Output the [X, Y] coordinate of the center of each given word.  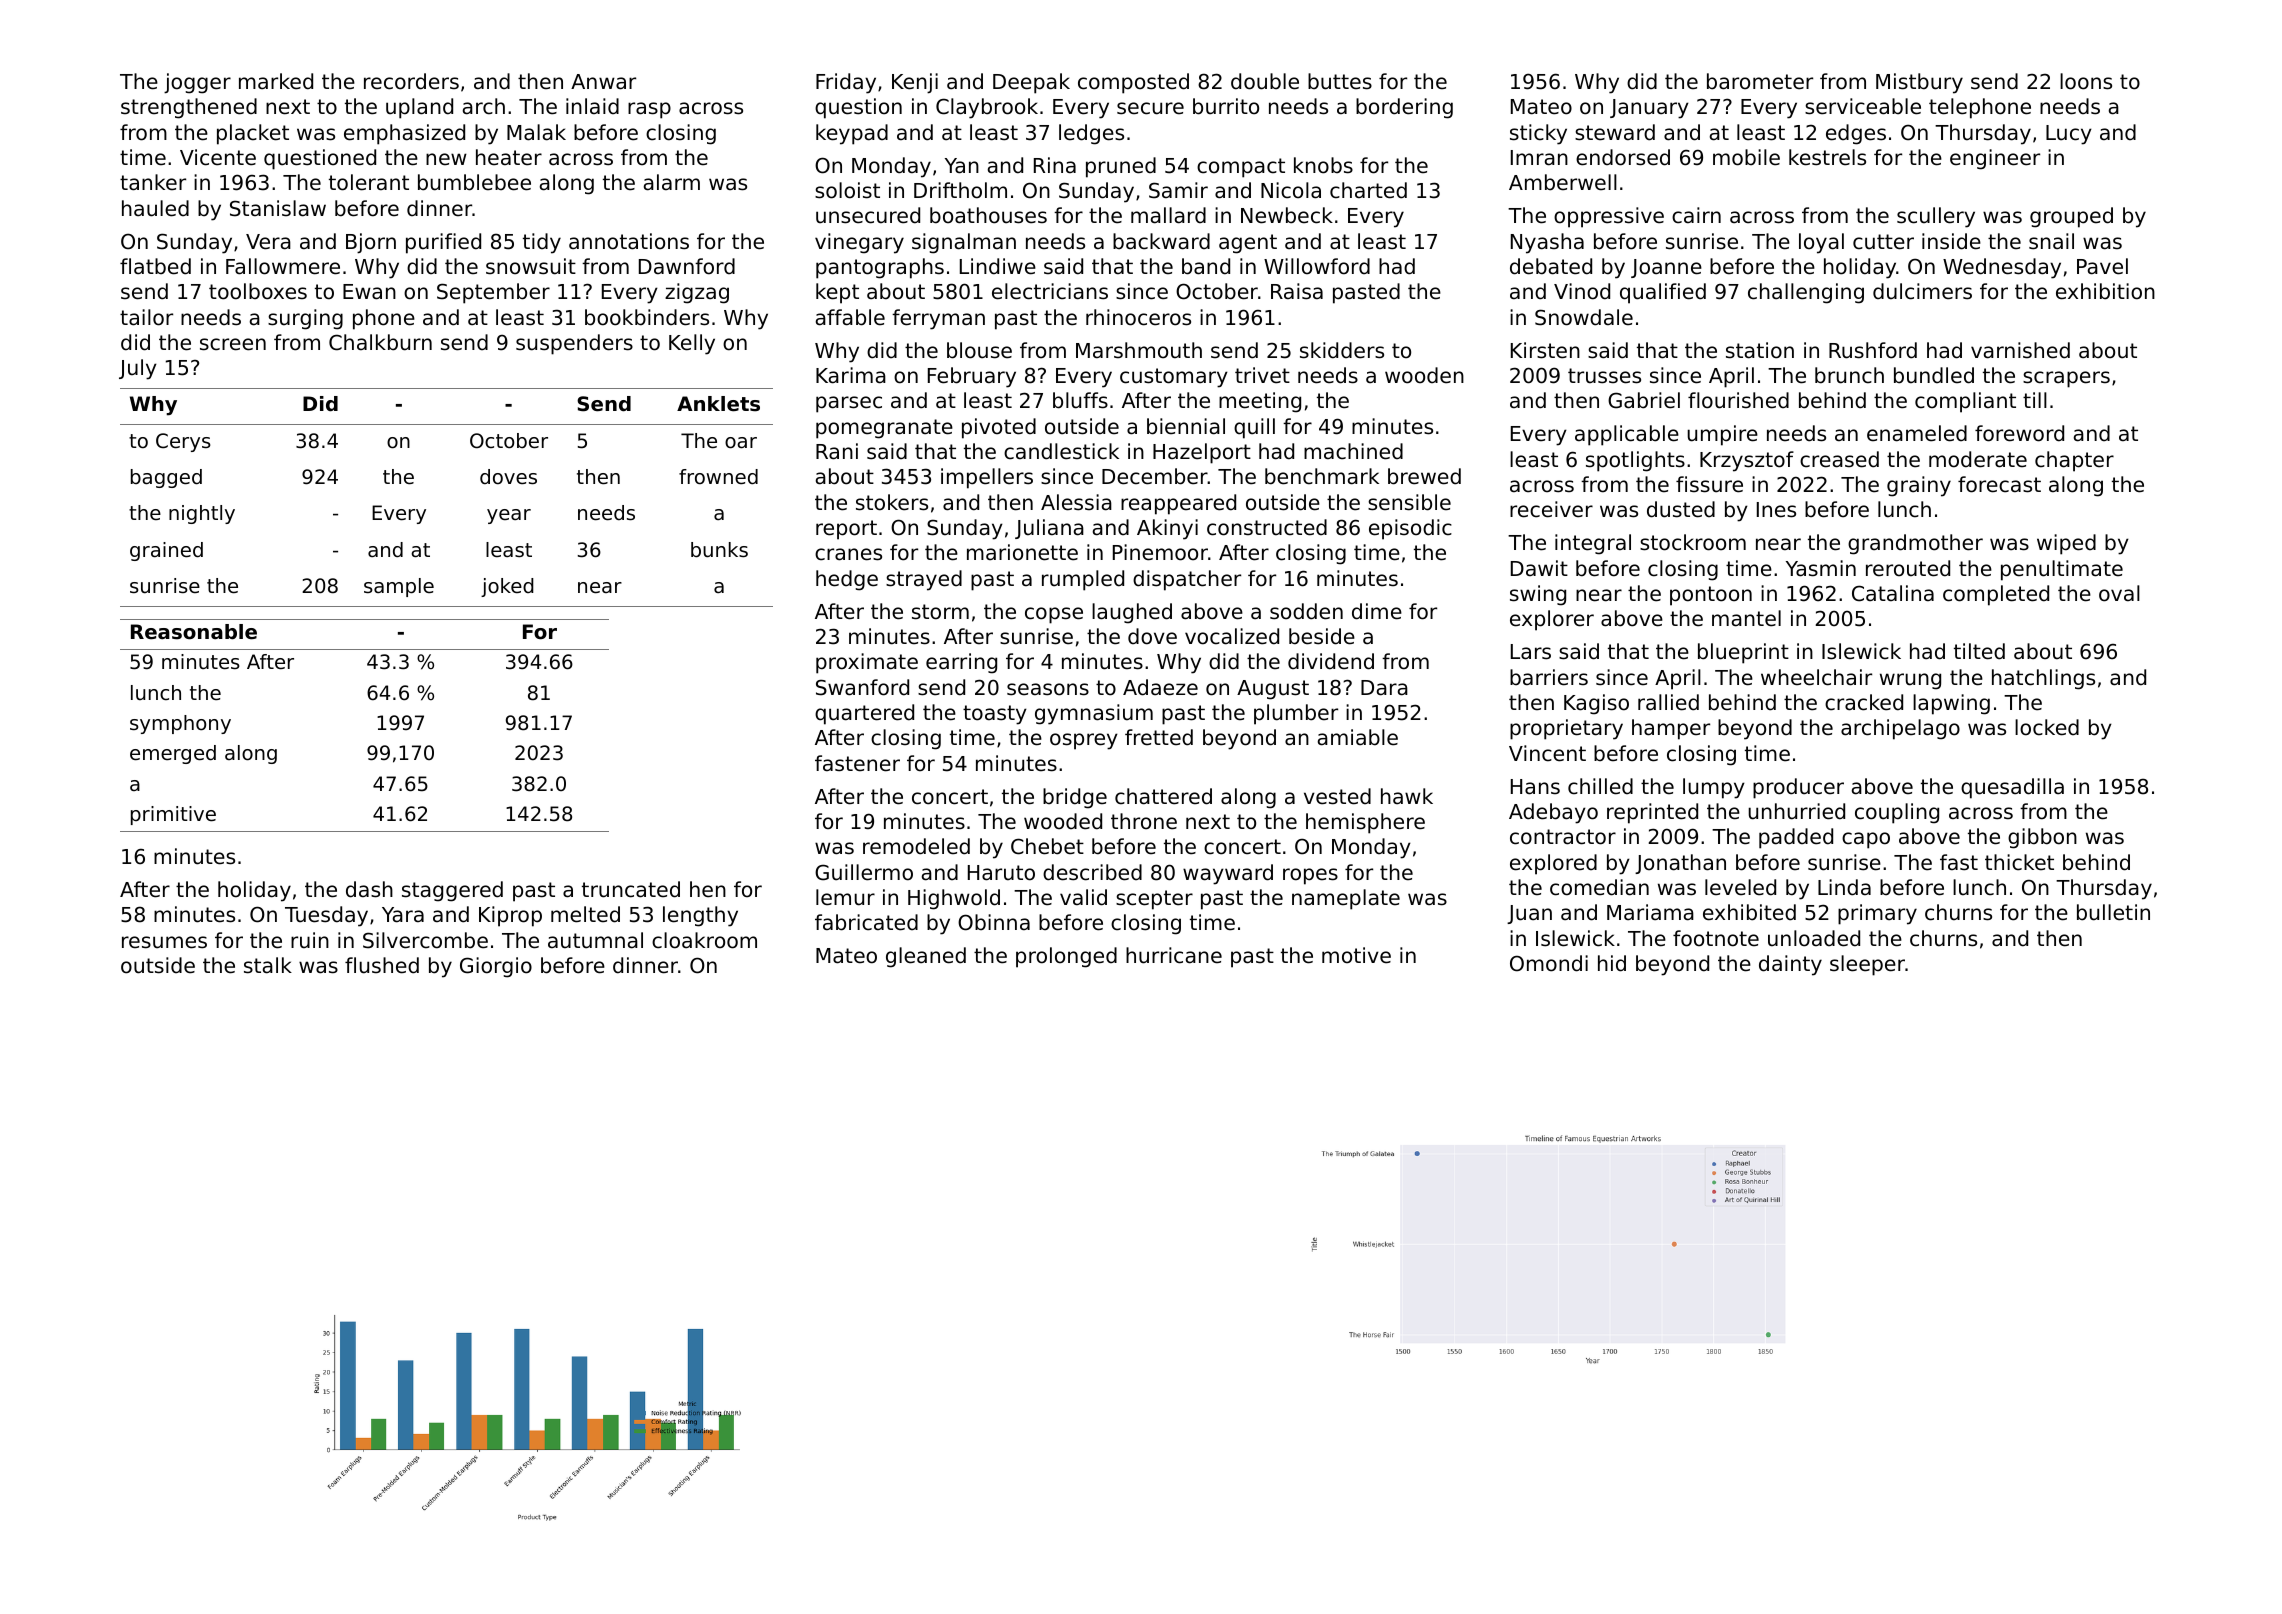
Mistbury [1919, 83]
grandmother [1915, 544]
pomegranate [884, 429]
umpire [1722, 435]
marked [276, 81]
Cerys [183, 442]
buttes [1340, 81]
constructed [1267, 527]
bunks [719, 550]
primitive [173, 815]
